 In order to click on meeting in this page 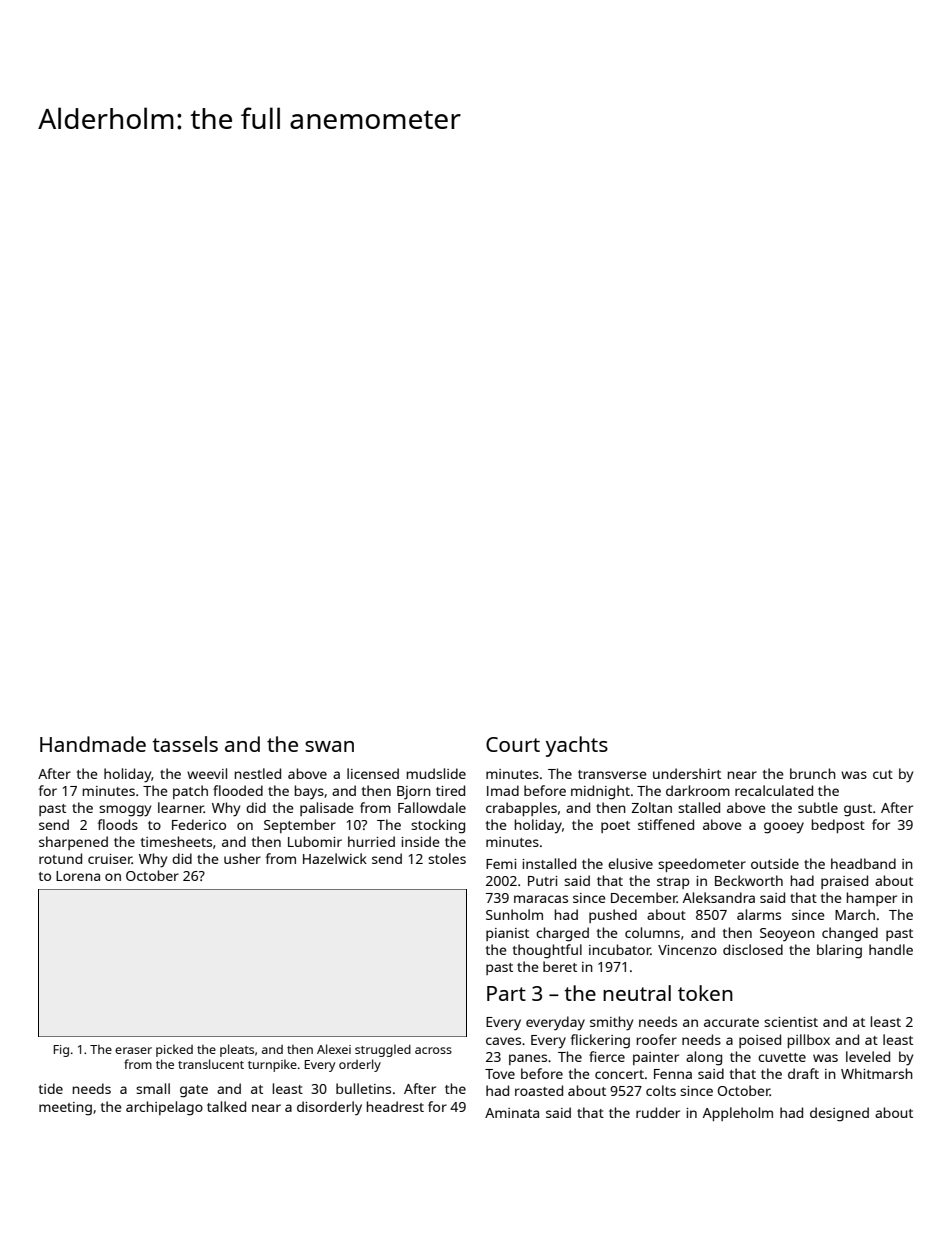, I will do `click(65, 1109)`.
